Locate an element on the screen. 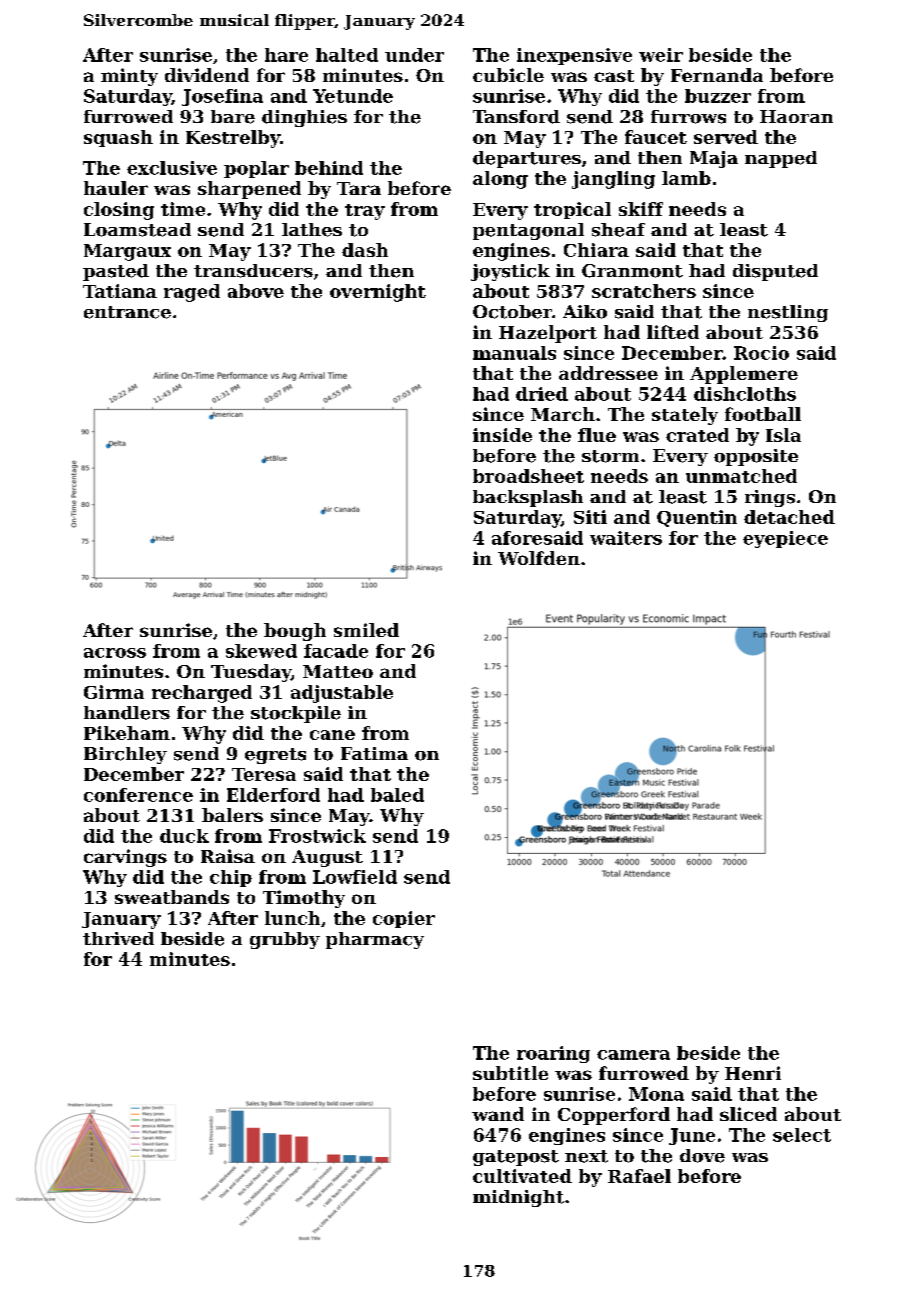  Fatima is located at coordinates (374, 753).
